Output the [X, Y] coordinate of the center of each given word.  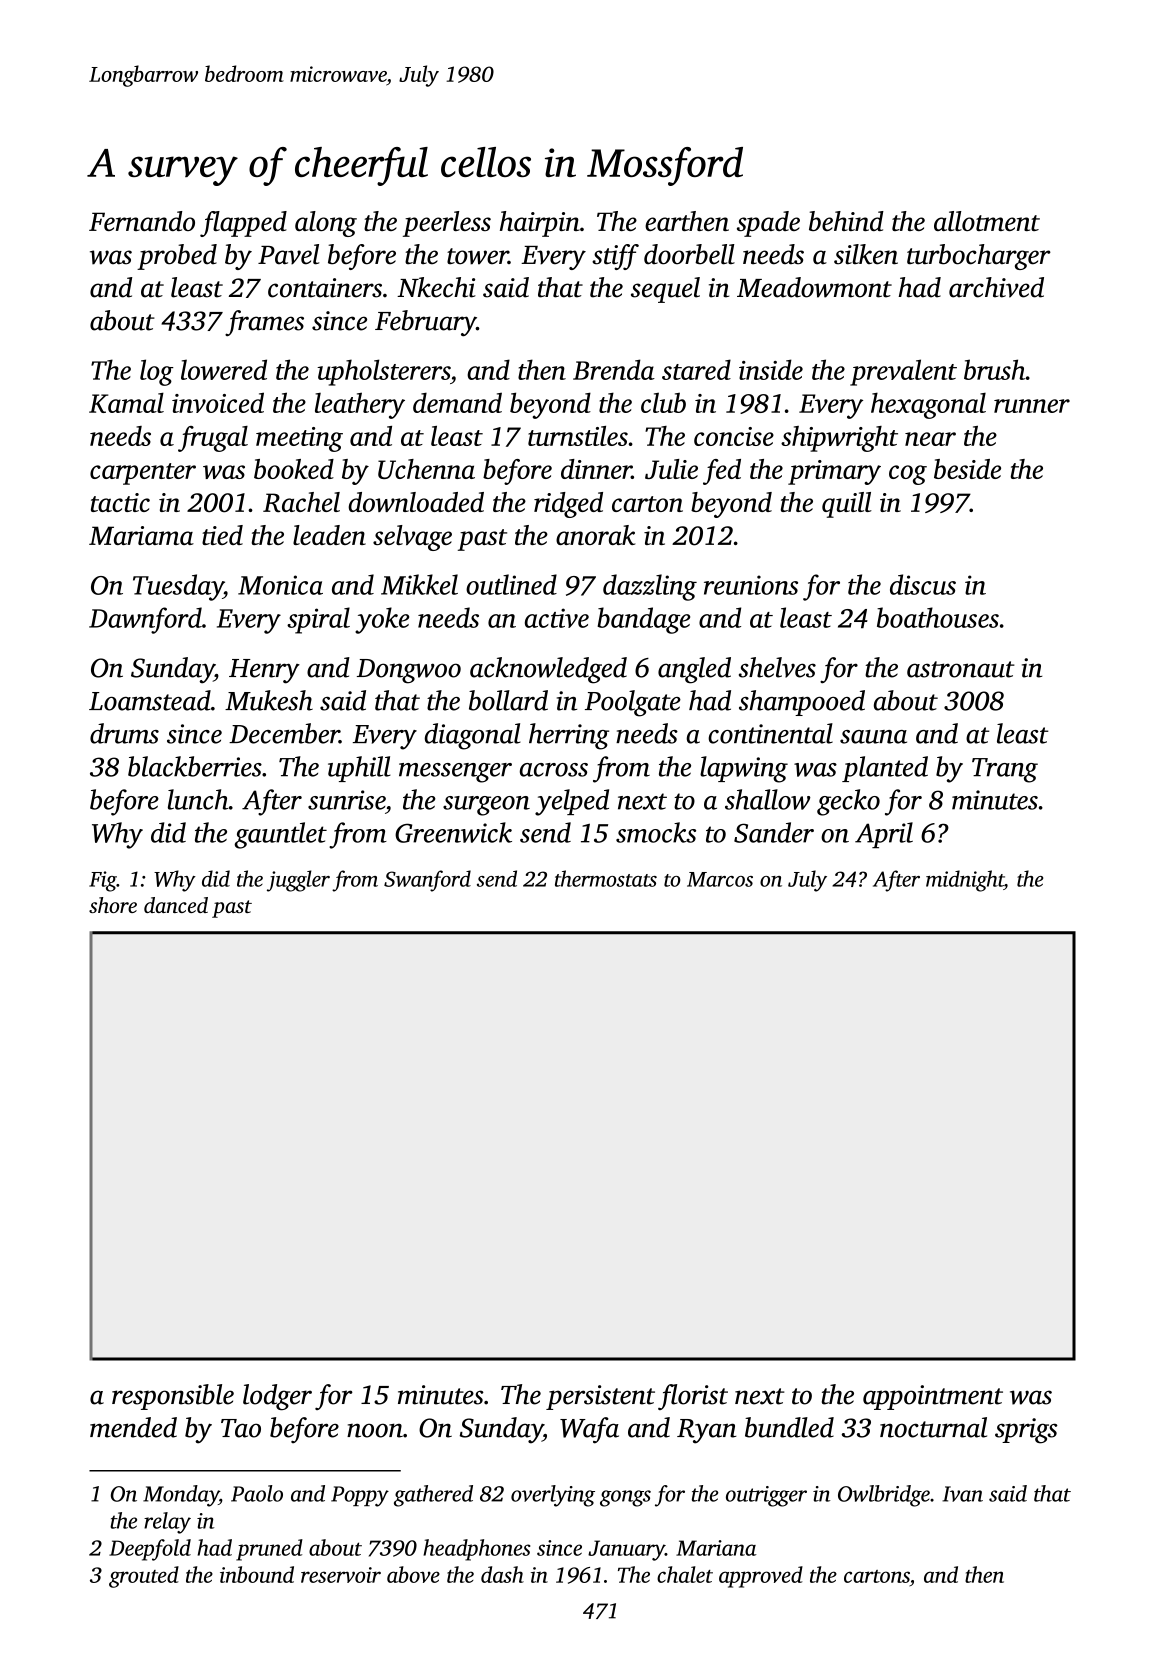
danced [176, 905]
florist [693, 1397]
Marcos [720, 879]
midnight [965, 881]
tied [222, 535]
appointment [933, 1397]
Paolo [257, 1493]
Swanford [427, 881]
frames [264, 323]
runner [1032, 406]
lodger [277, 1397]
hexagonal [928, 405]
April [884, 835]
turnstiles [578, 436]
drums [124, 733]
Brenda [614, 369]
